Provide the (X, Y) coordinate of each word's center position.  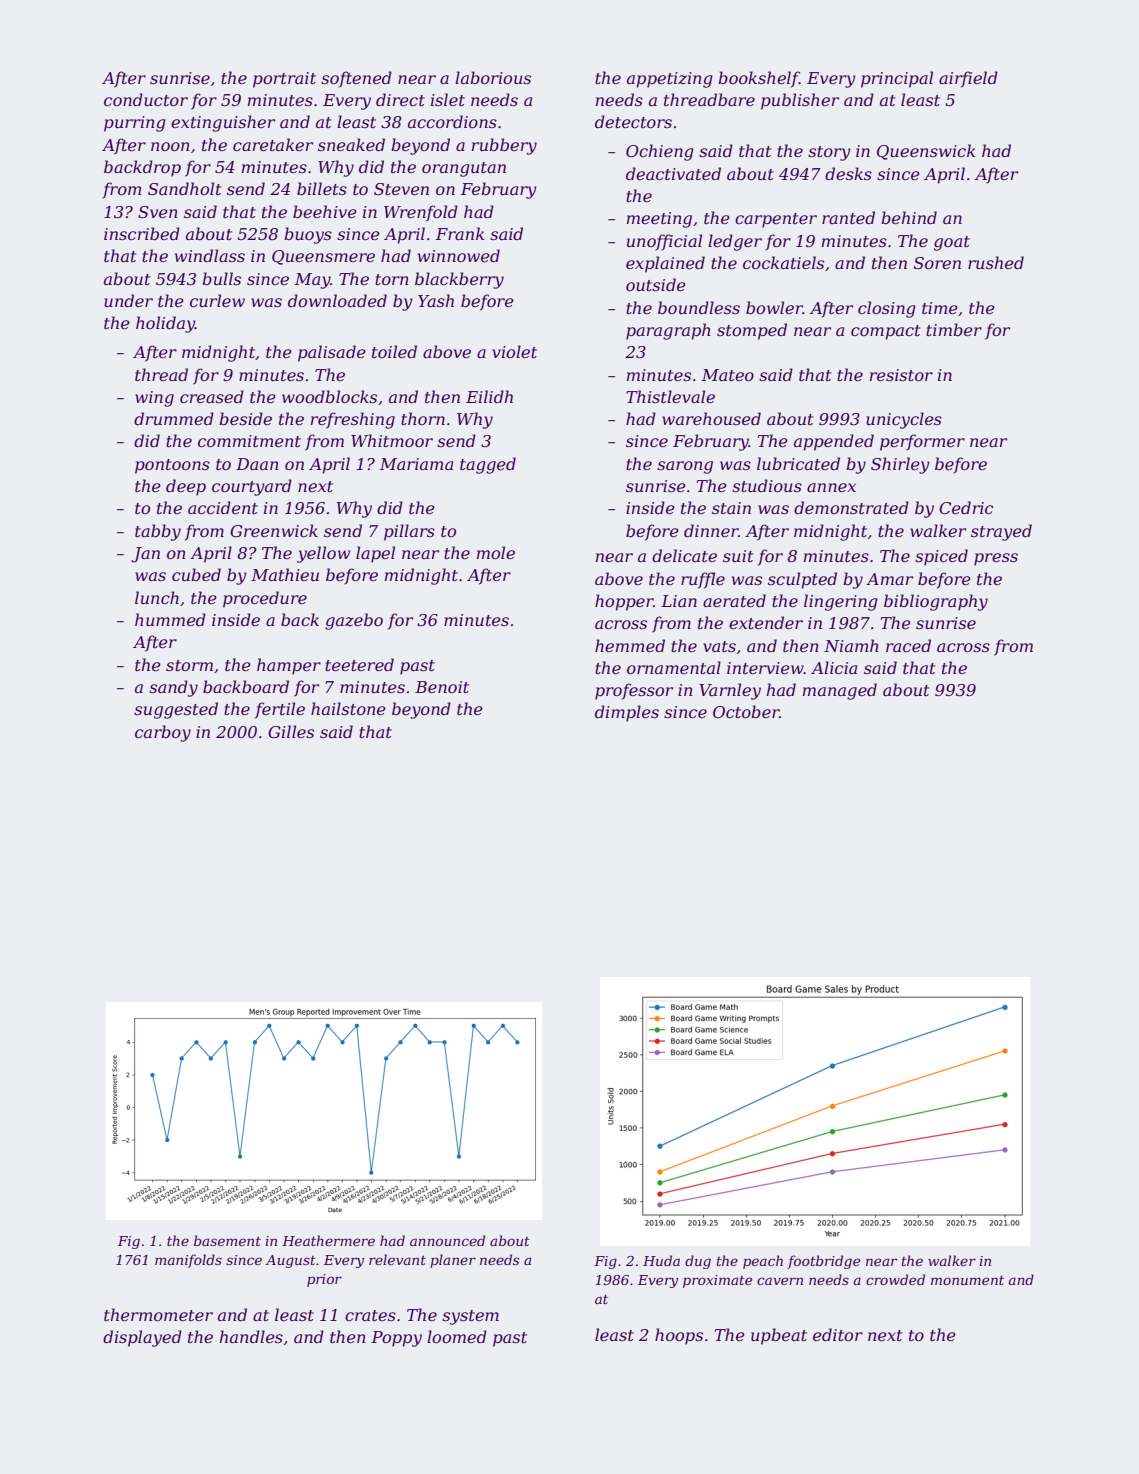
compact (886, 332)
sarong (685, 467)
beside (245, 418)
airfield (968, 79)
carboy (163, 733)
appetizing (670, 80)
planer (453, 1261)
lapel (375, 554)
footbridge (823, 1262)
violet (514, 351)
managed (840, 691)
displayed (142, 1338)
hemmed (630, 645)
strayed (1001, 532)
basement (227, 1240)
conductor (146, 99)
